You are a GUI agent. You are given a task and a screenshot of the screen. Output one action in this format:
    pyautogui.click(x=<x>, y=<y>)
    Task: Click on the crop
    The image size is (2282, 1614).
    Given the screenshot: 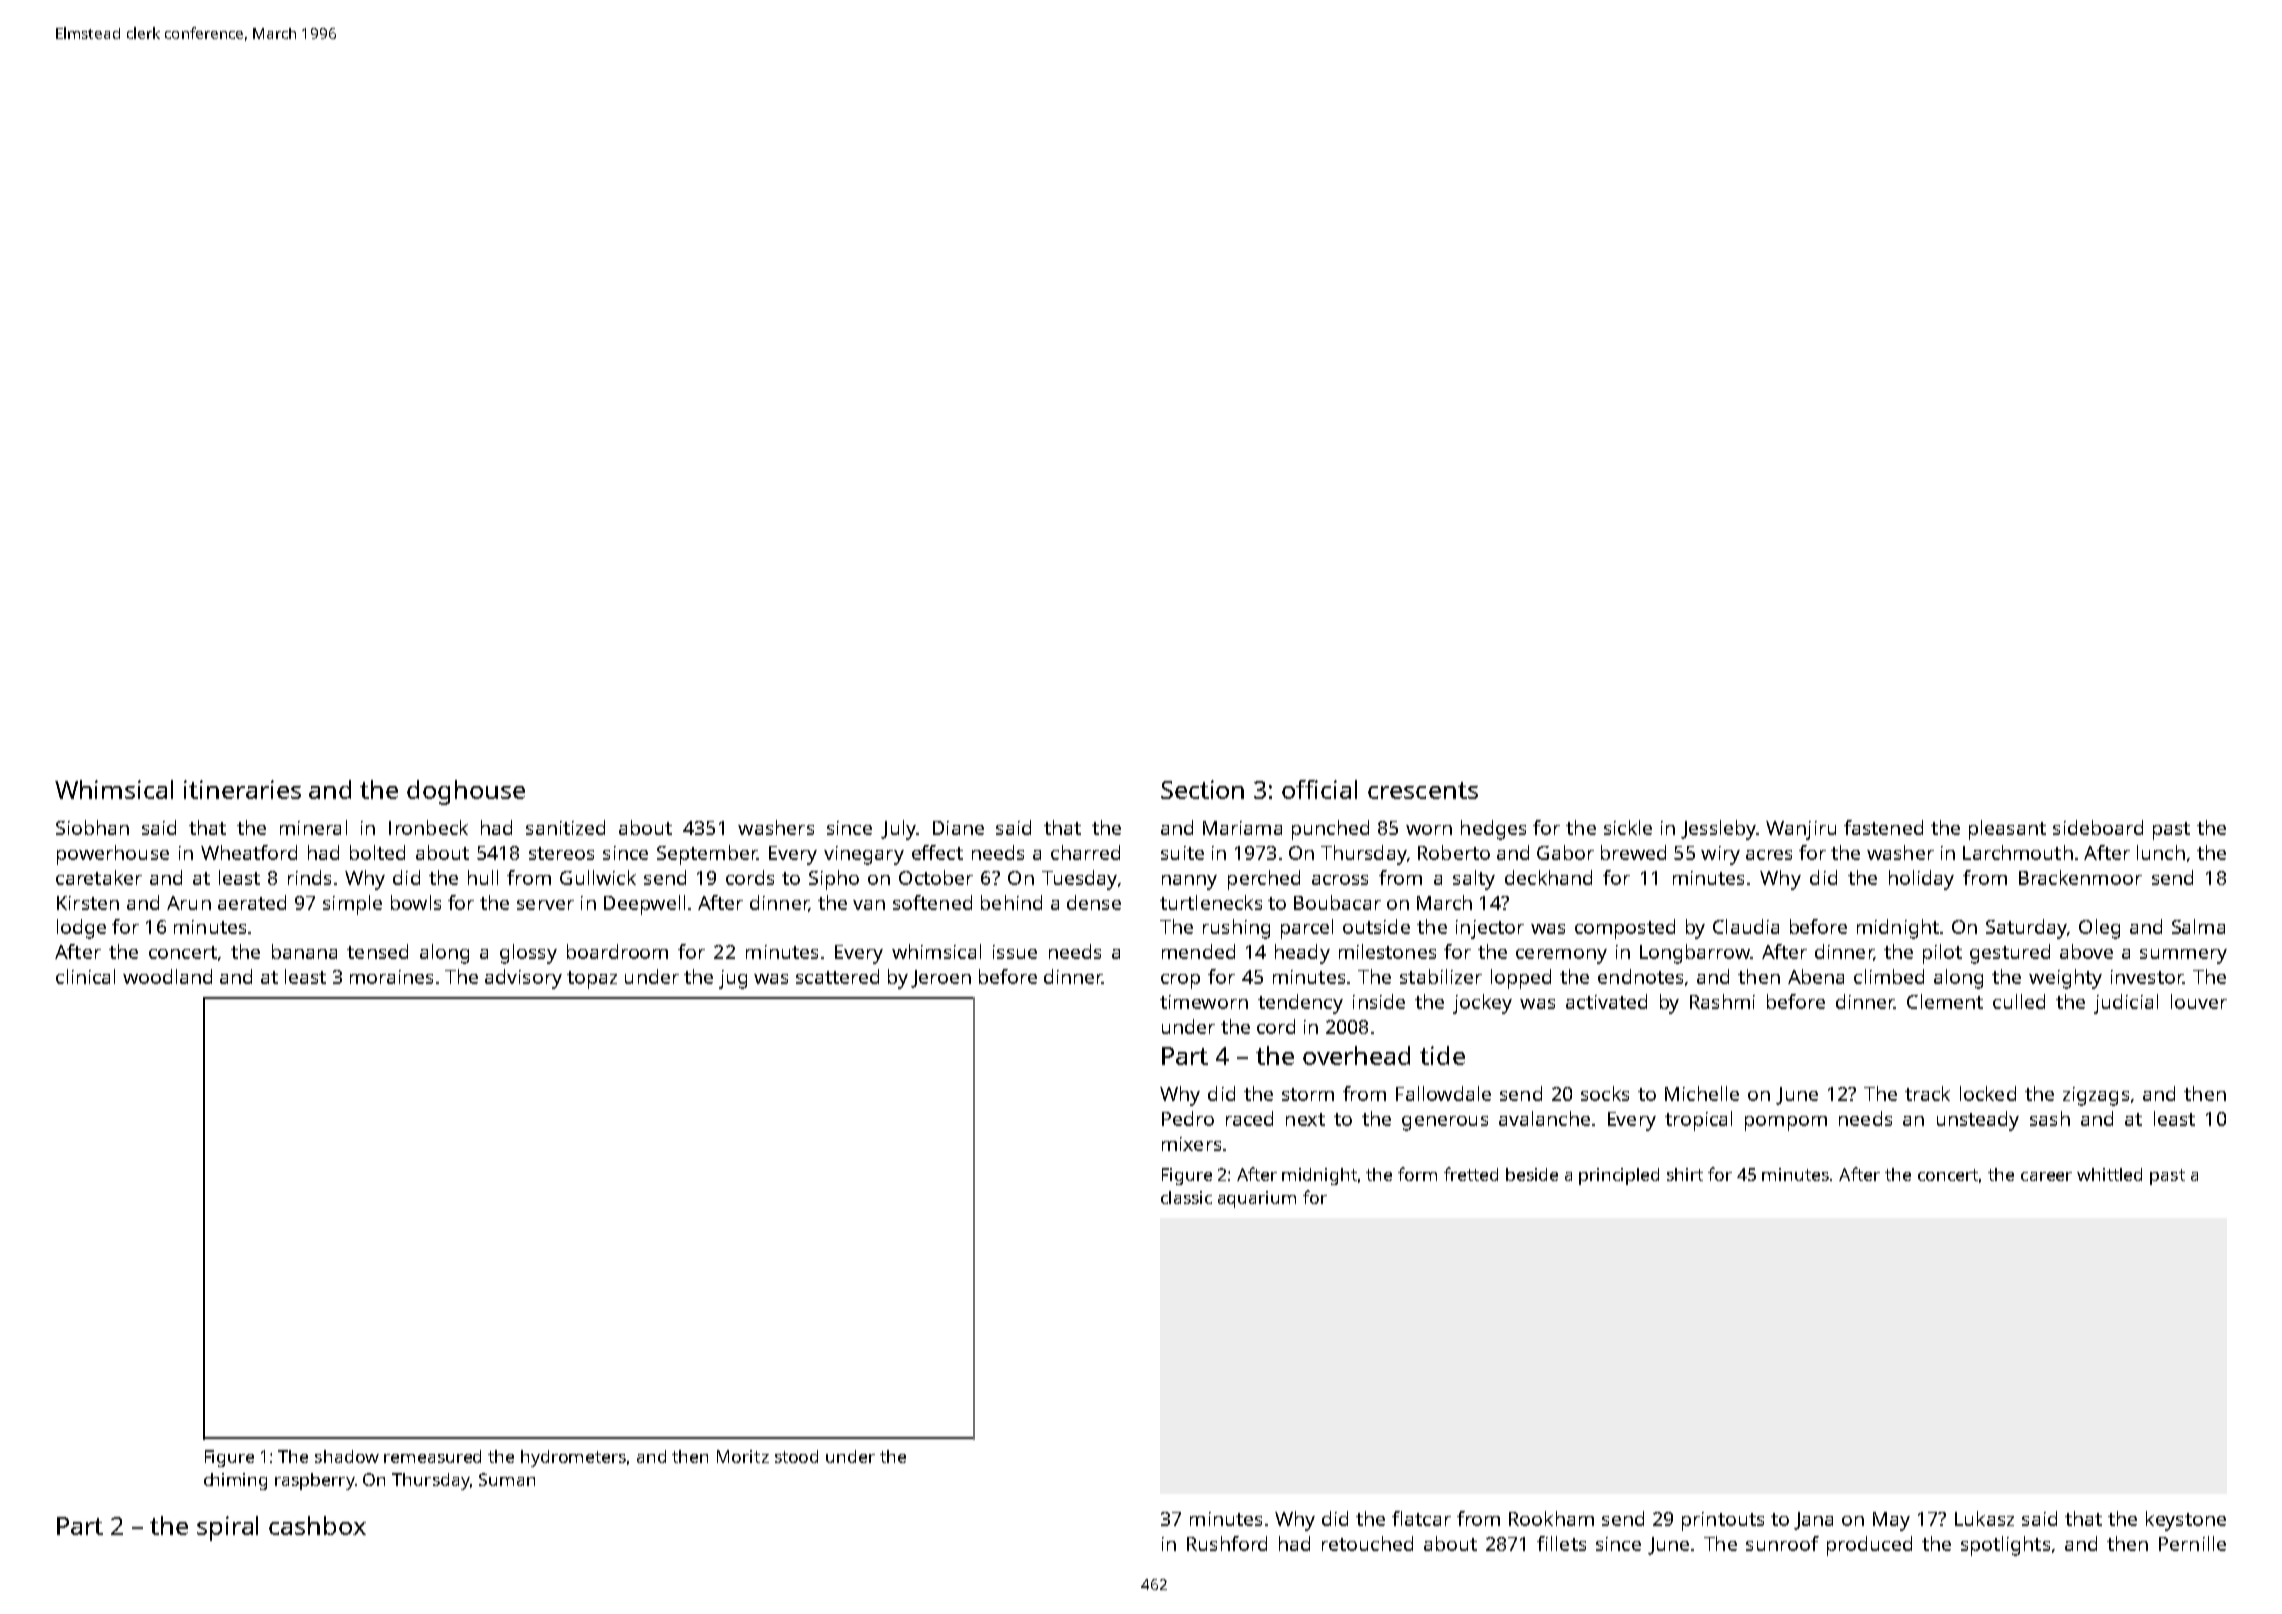 What is the action you would take?
    pyautogui.click(x=1180, y=981)
